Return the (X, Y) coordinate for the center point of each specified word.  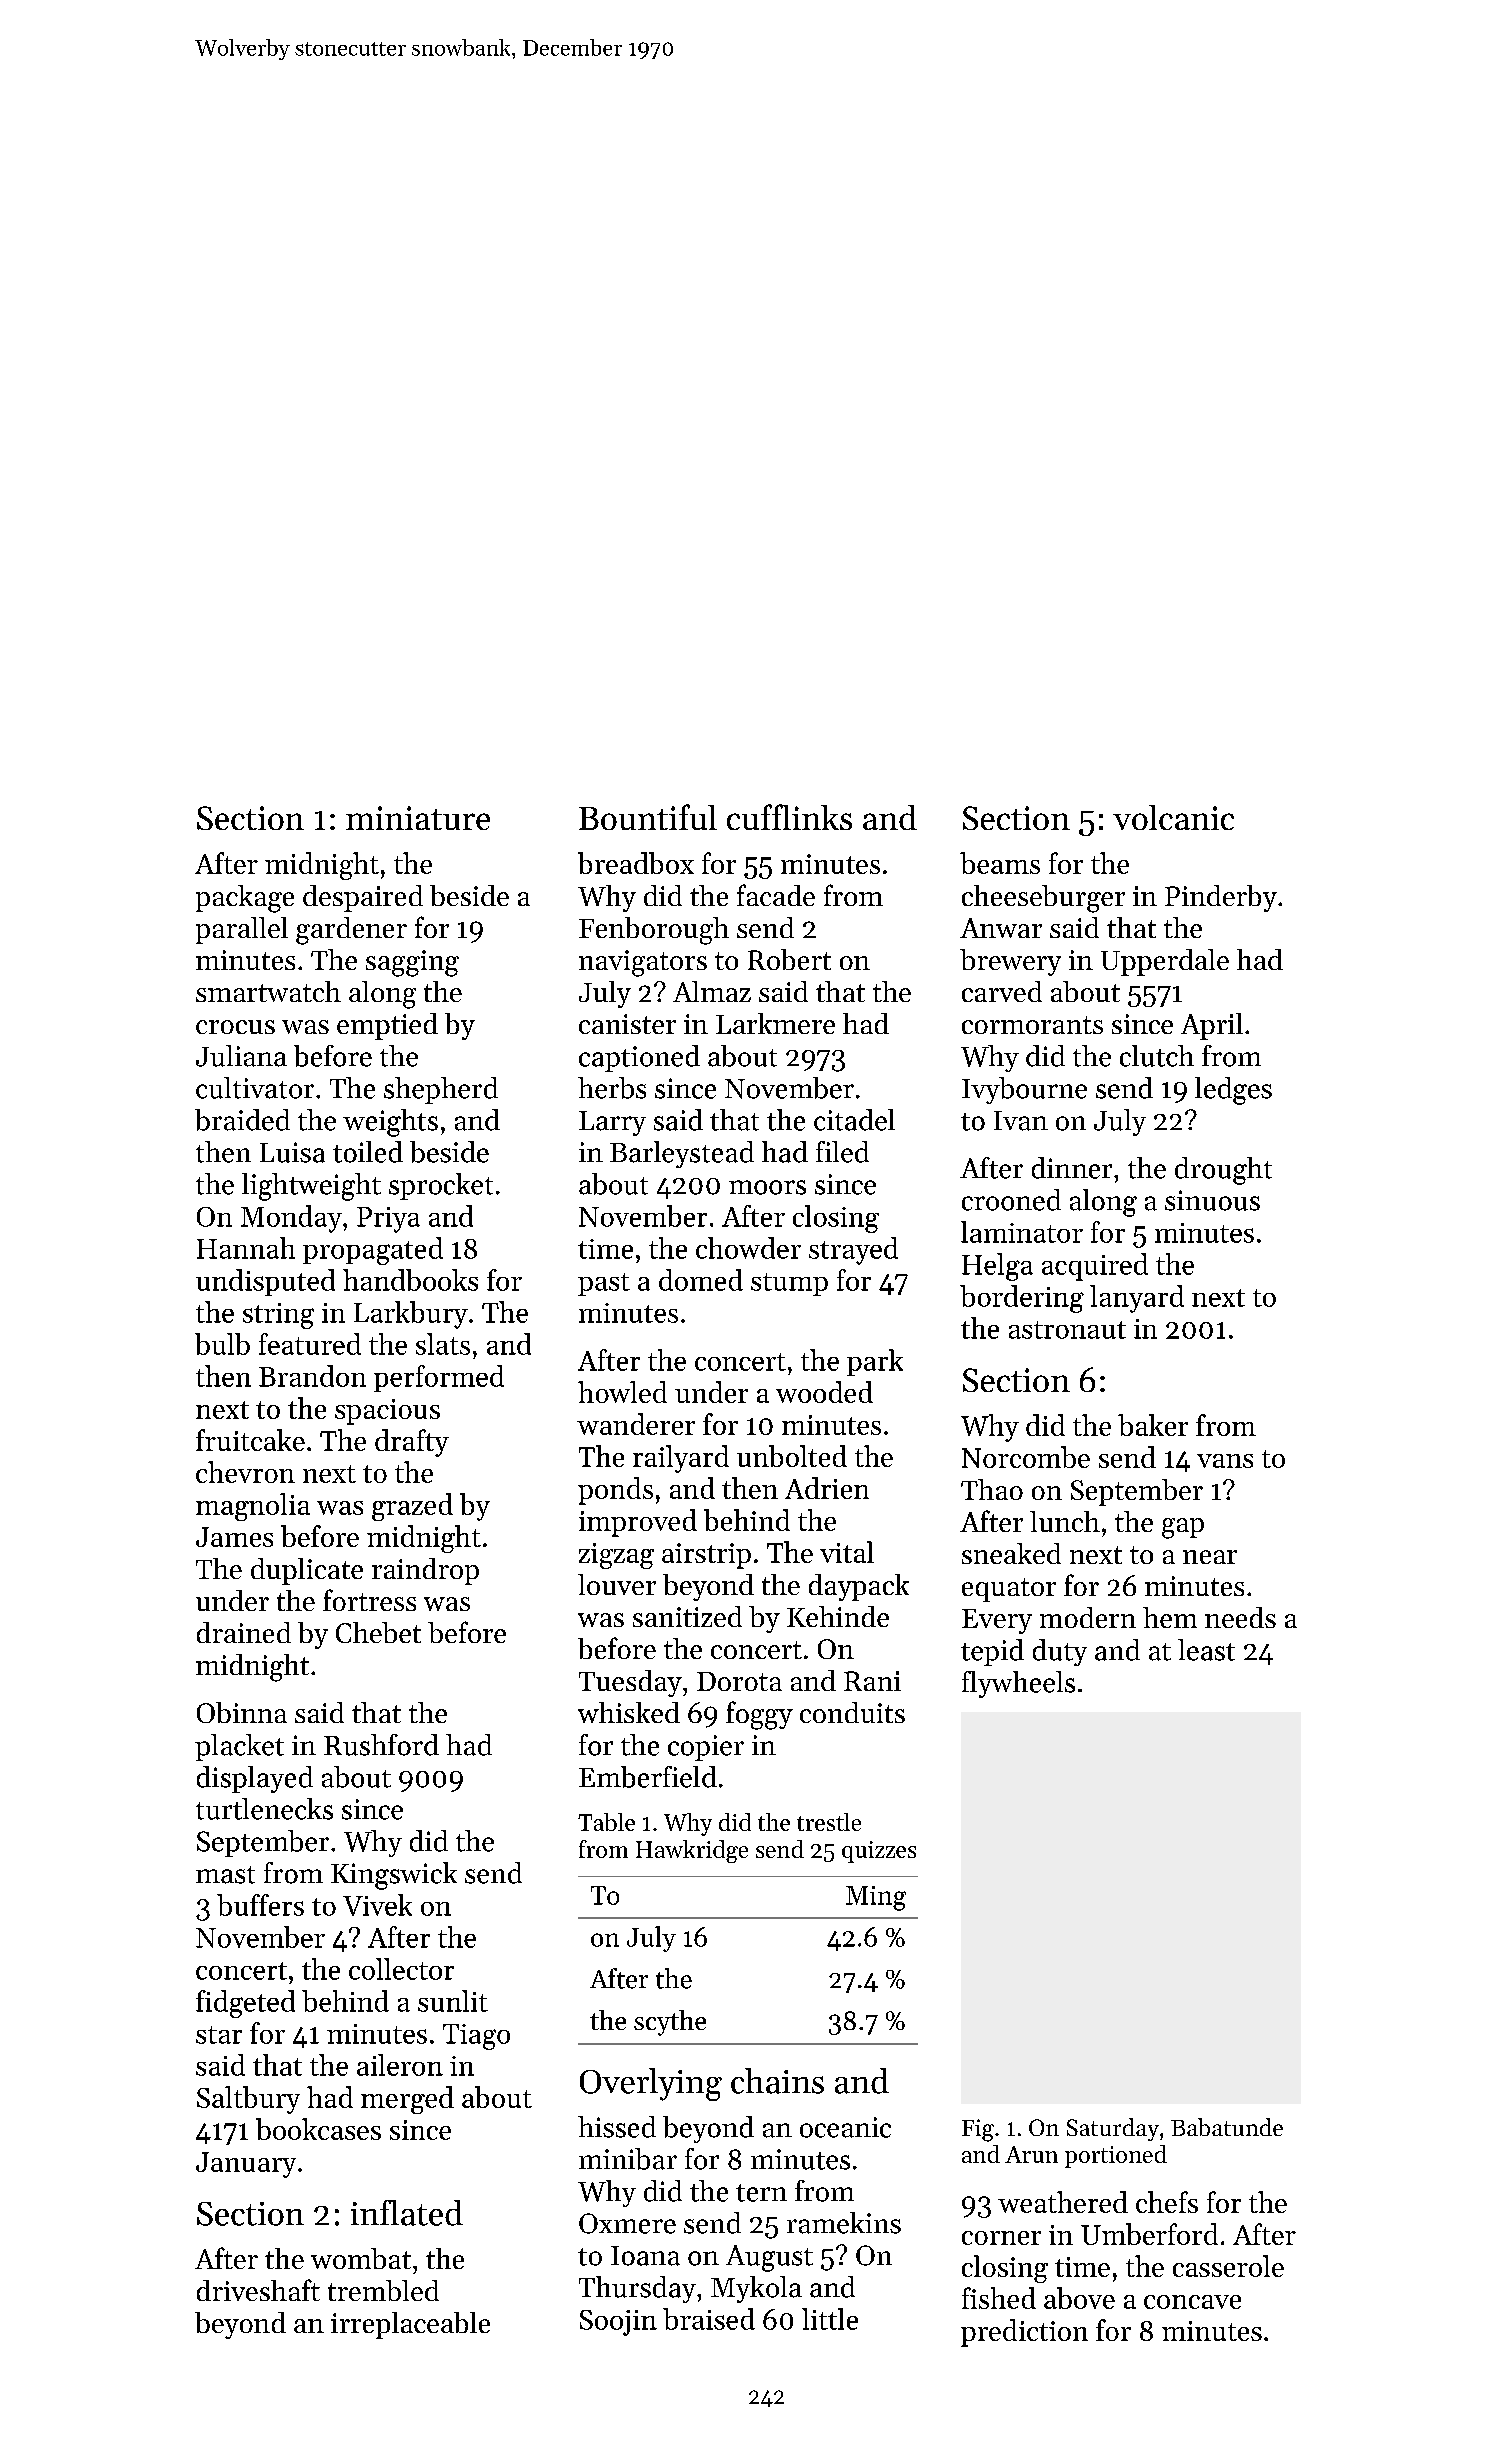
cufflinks (789, 817)
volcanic (1173, 817)
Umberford (1149, 2234)
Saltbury (248, 2100)
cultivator (255, 1088)
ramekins (844, 2223)
